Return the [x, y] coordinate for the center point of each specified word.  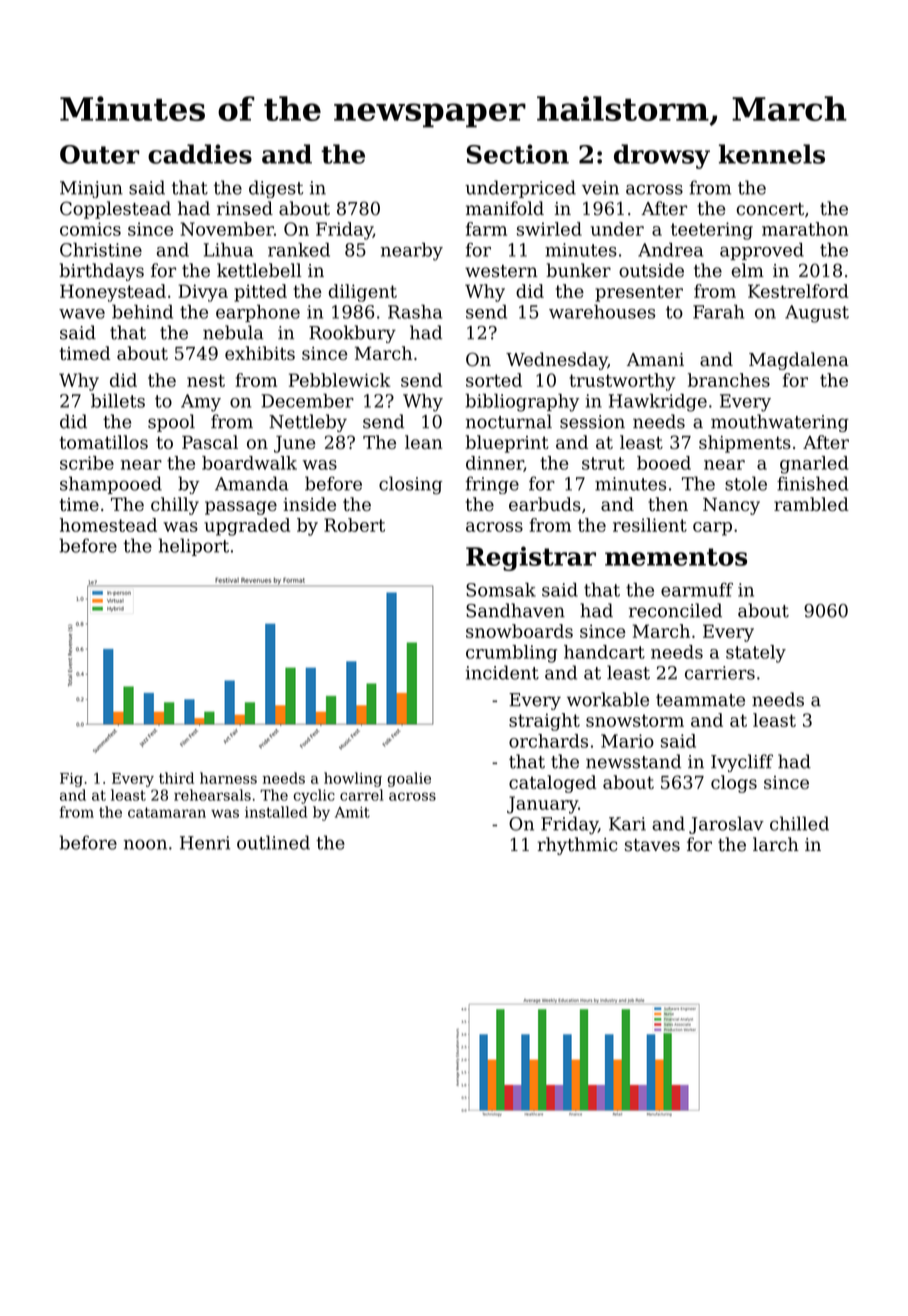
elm [747, 270]
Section [517, 154]
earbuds [545, 504]
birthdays [101, 272]
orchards [548, 741]
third [176, 778]
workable [608, 699]
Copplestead [115, 210]
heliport [194, 547]
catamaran [167, 812]
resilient [650, 525]
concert [770, 209]
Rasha [415, 311]
